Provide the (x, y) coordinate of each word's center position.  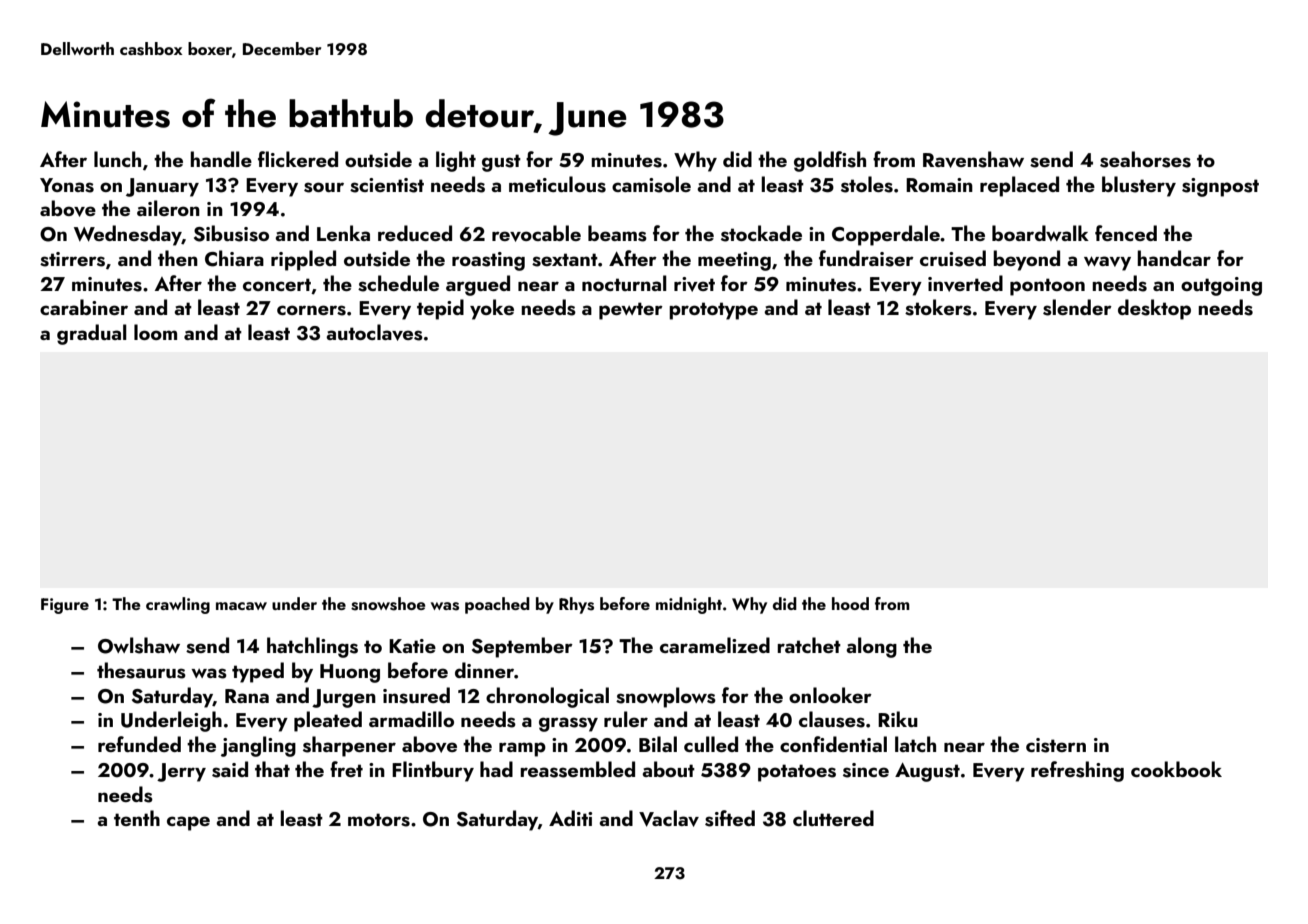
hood (850, 603)
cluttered (833, 818)
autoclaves (374, 332)
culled (711, 744)
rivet (694, 284)
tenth (137, 818)
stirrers (72, 259)
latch (915, 744)
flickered (298, 159)
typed (258, 672)
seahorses (1145, 159)
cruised (953, 258)
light (456, 161)
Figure (65, 606)
